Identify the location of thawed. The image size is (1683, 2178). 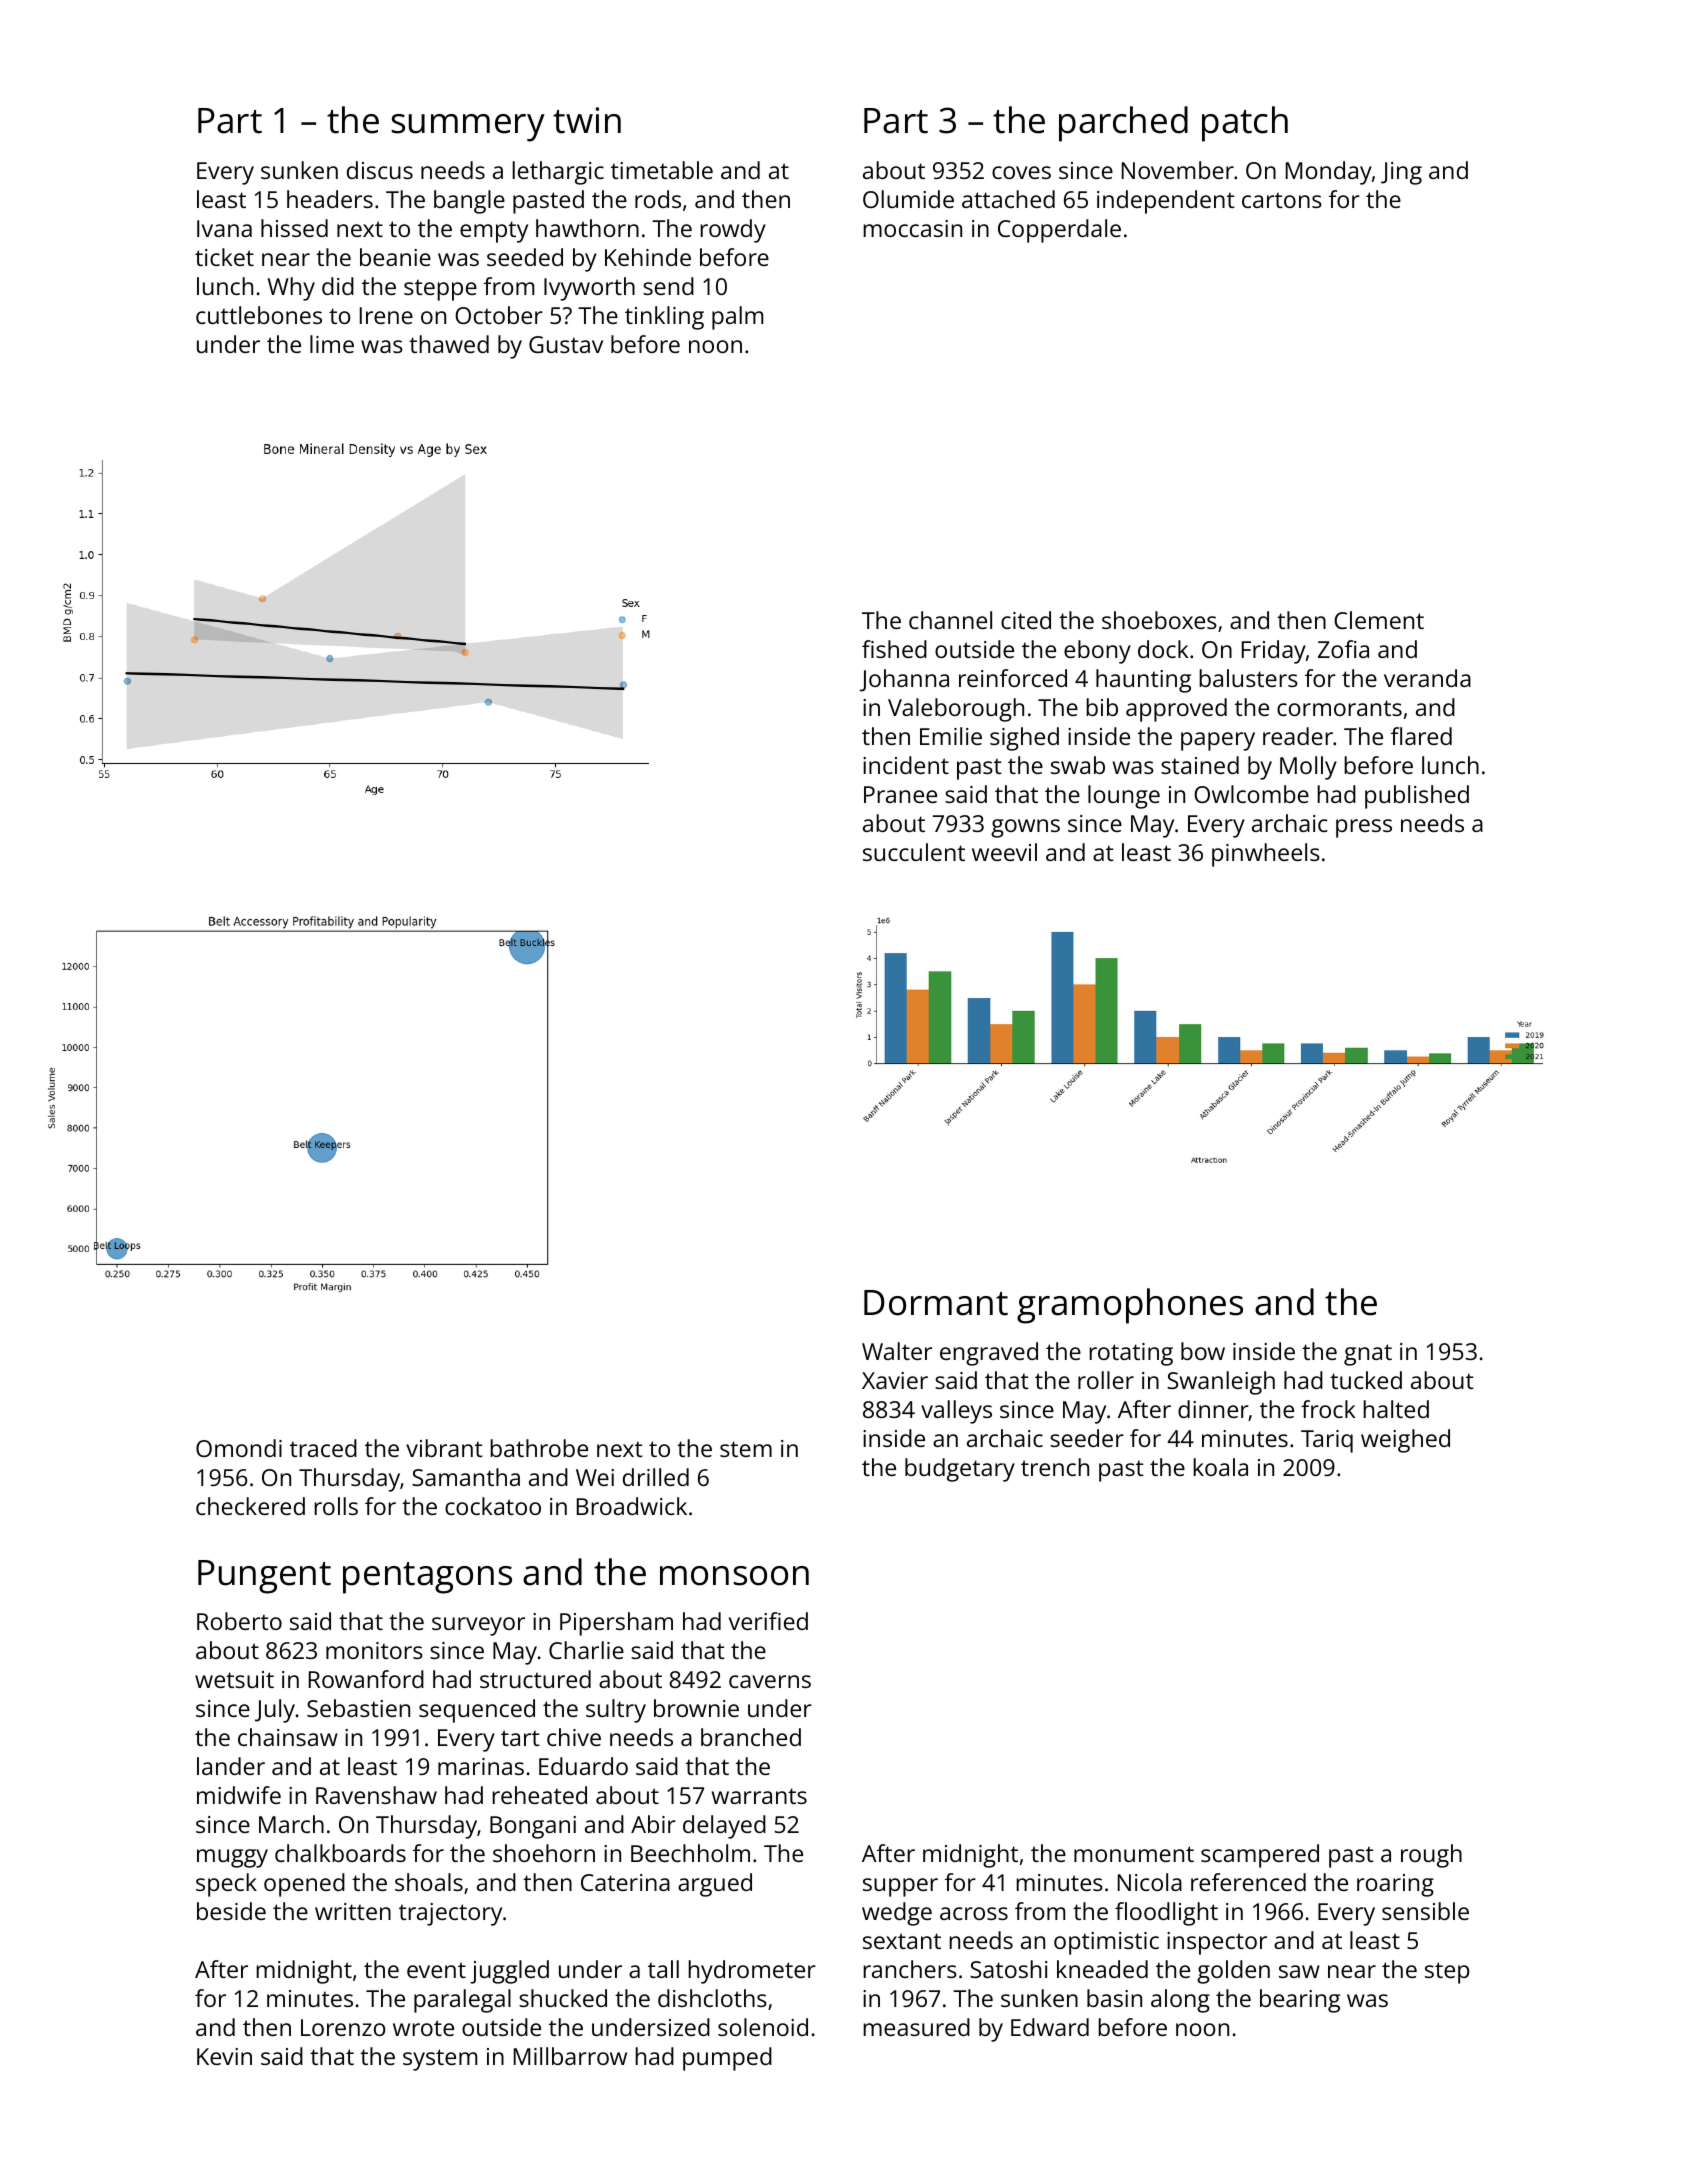
(449, 344).
